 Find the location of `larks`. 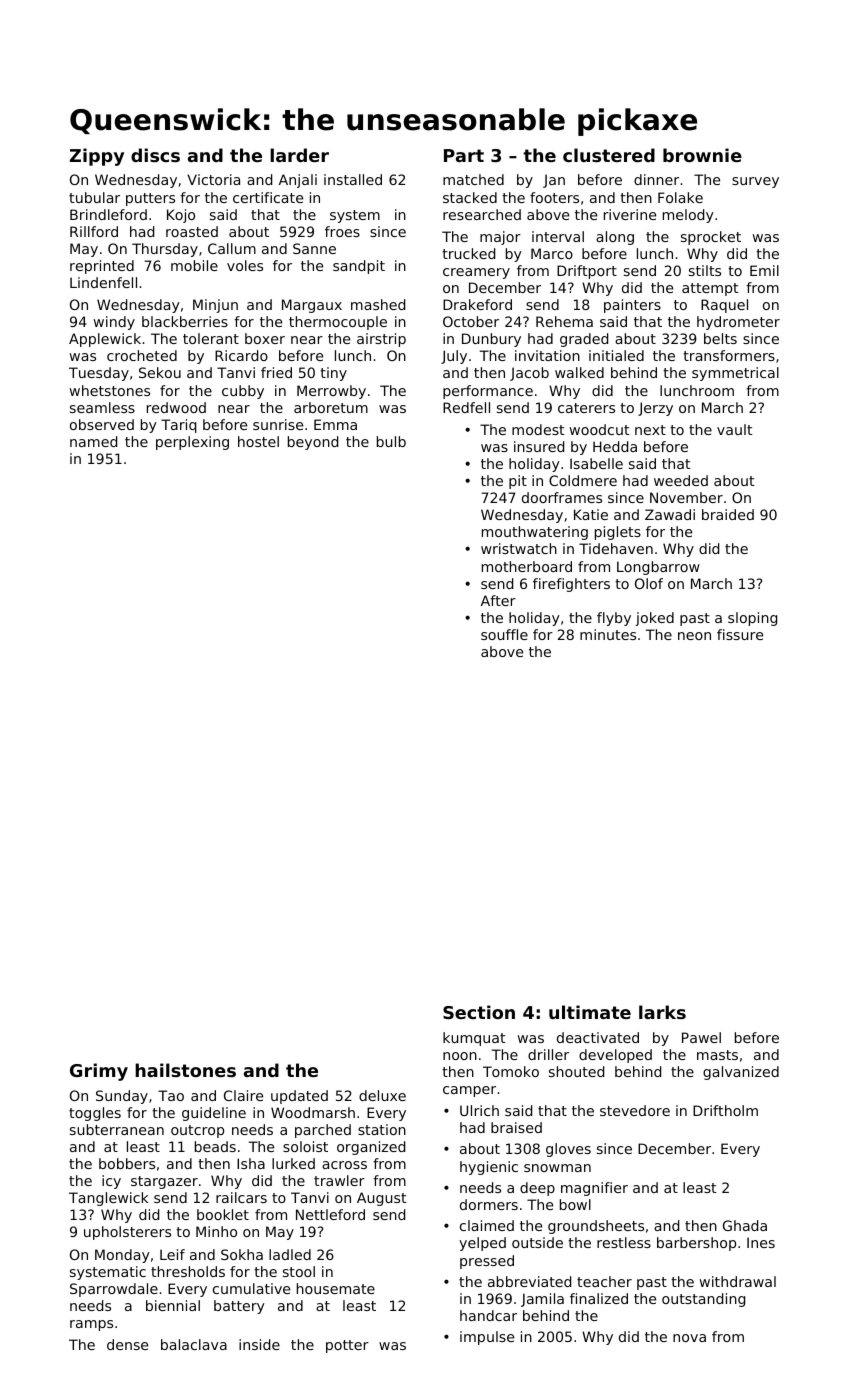

larks is located at coordinates (662, 1012).
